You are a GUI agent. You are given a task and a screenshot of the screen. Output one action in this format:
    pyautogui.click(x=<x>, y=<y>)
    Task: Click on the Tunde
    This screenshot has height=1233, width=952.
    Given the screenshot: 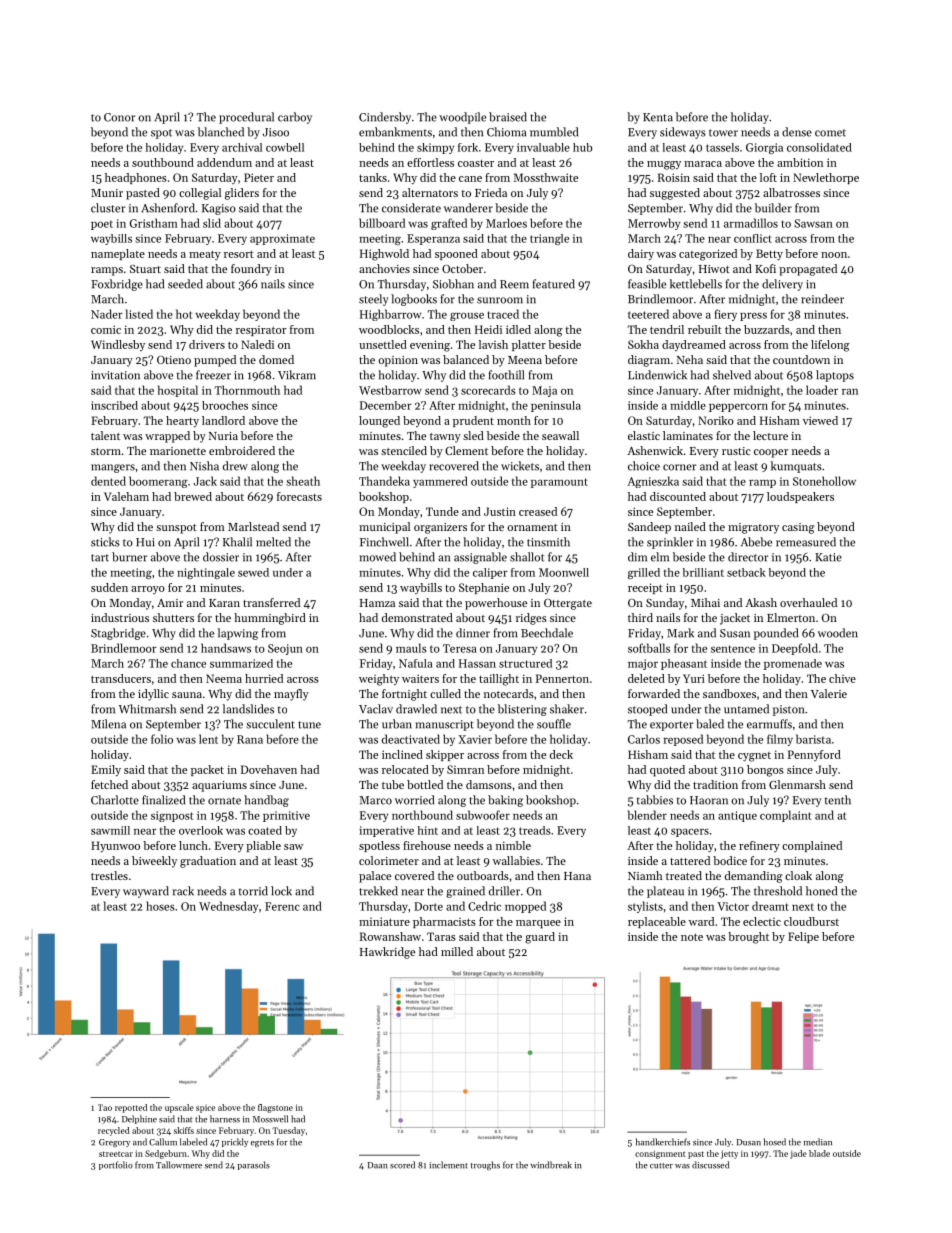 What is the action you would take?
    pyautogui.click(x=442, y=511)
